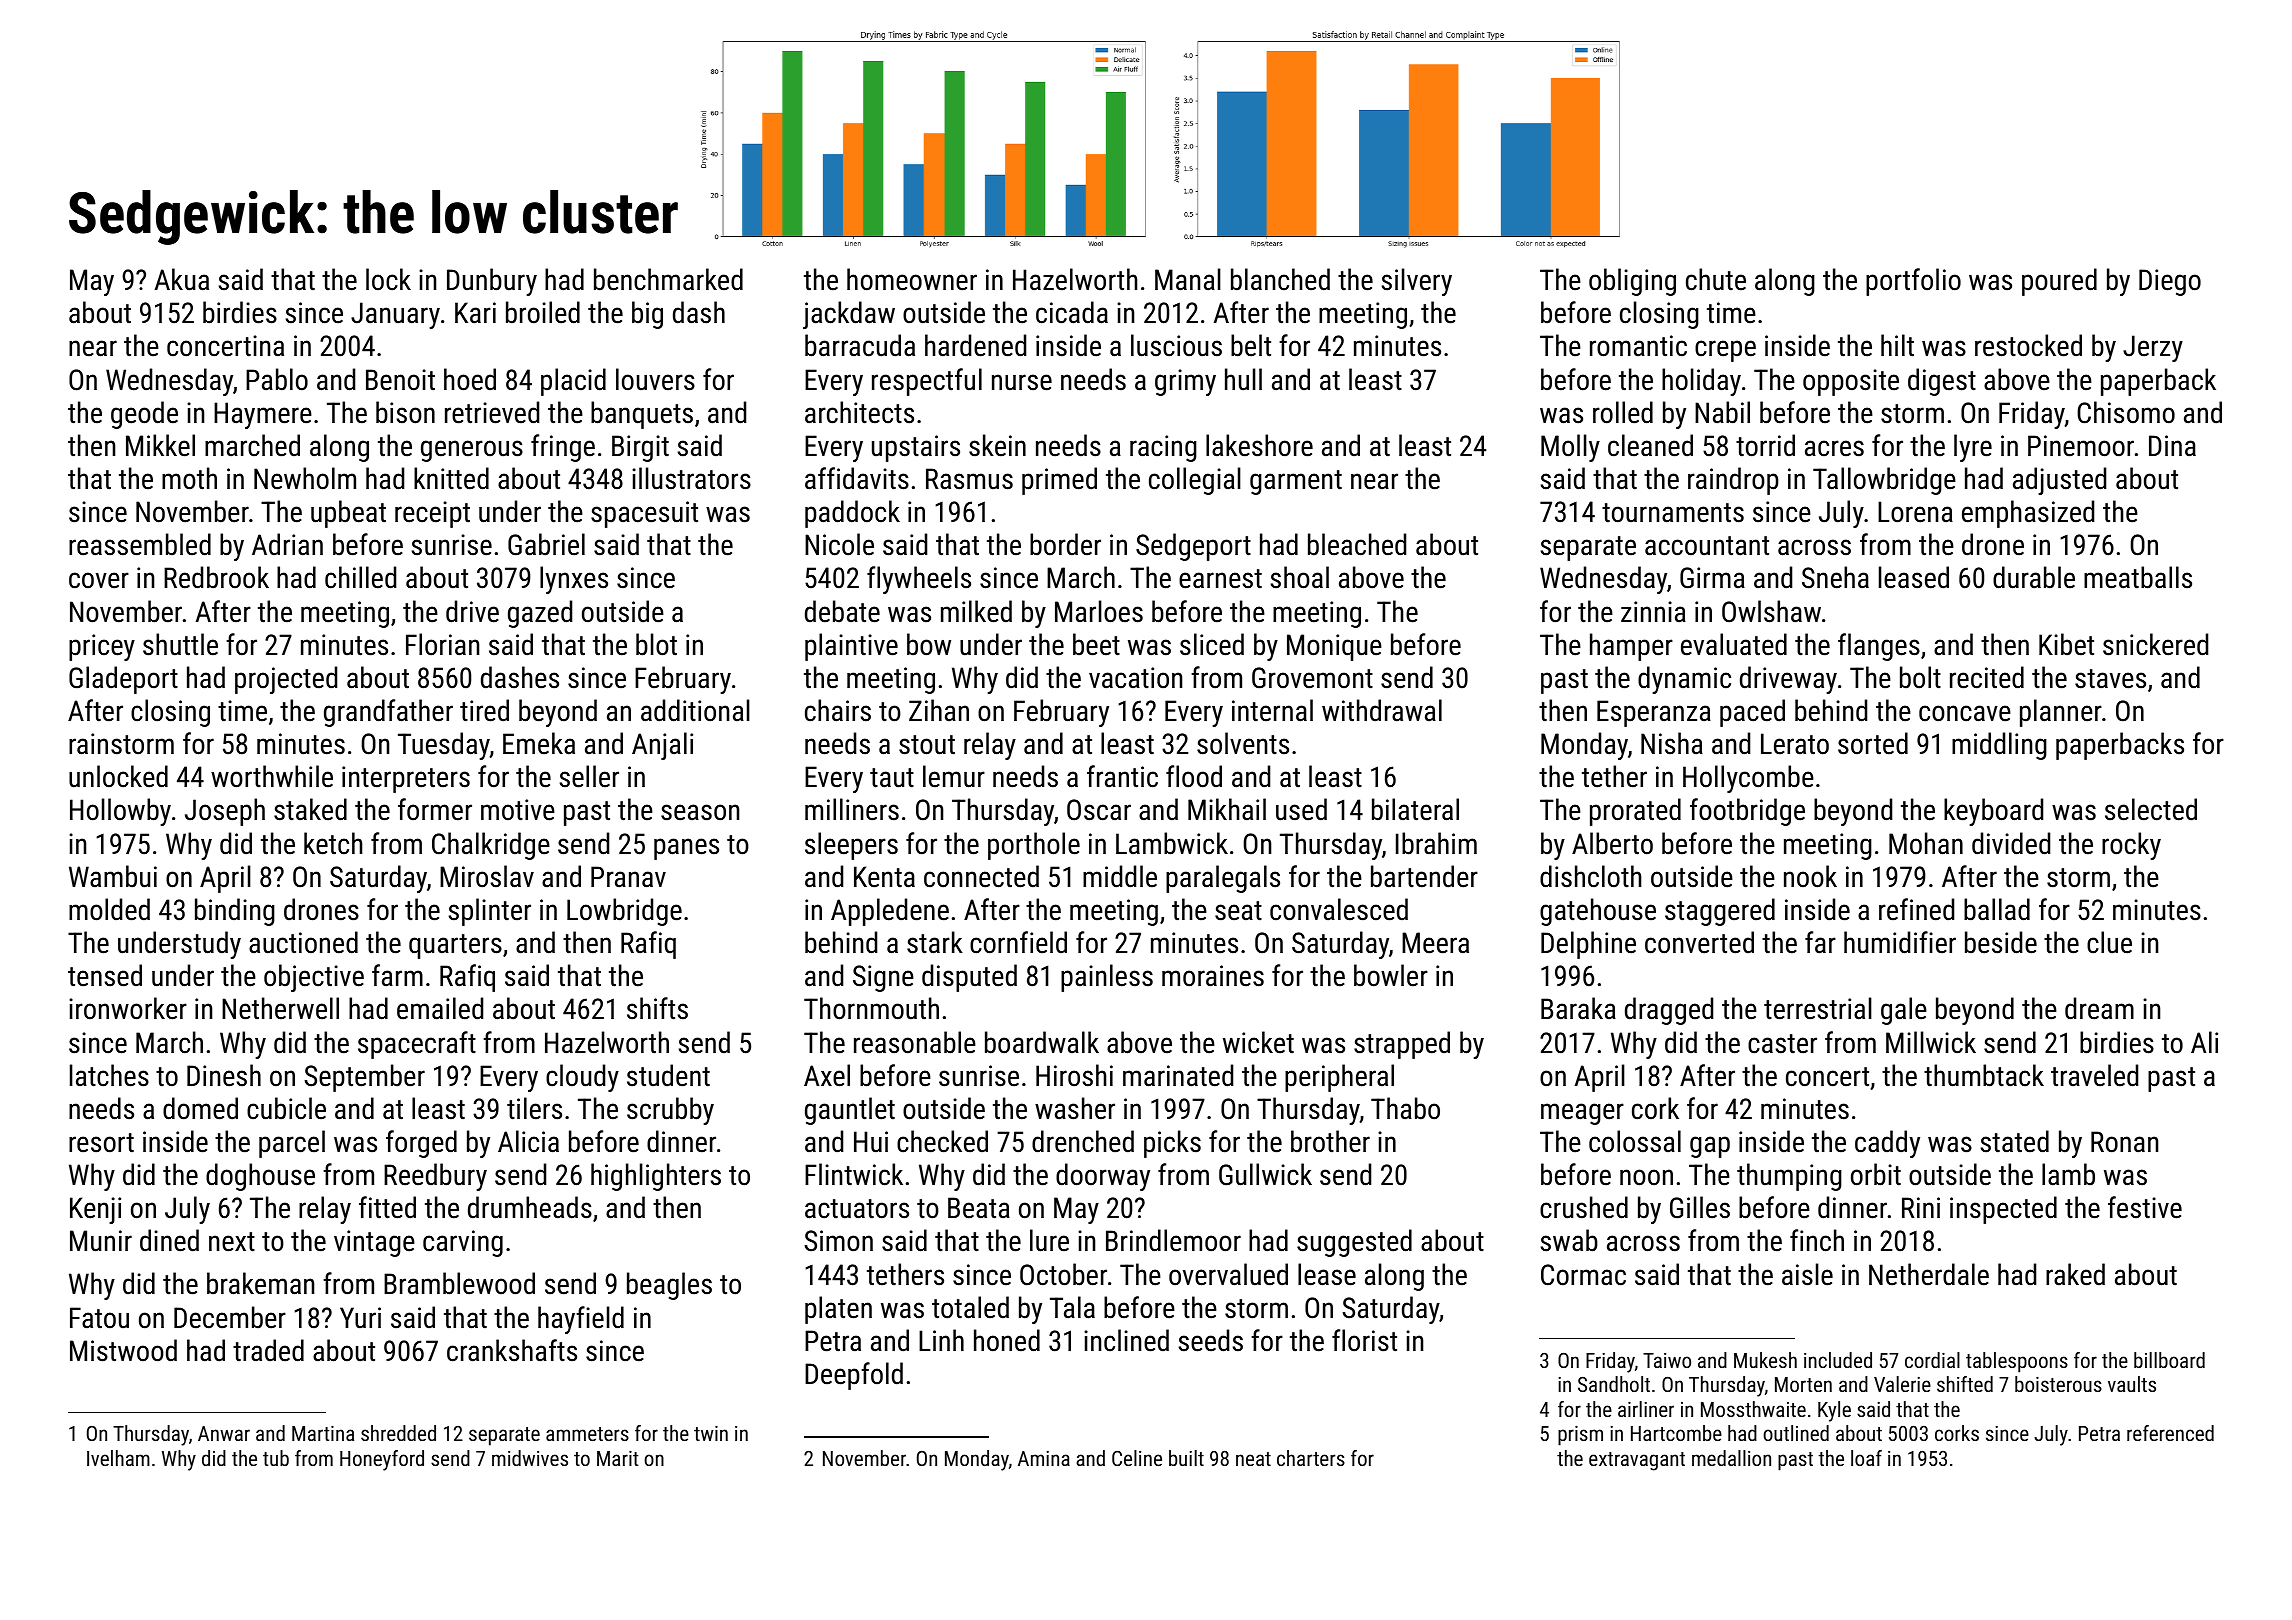 This screenshot has width=2292, height=1620. Describe the element at coordinates (405, 412) in the screenshot. I see `bison` at that location.
